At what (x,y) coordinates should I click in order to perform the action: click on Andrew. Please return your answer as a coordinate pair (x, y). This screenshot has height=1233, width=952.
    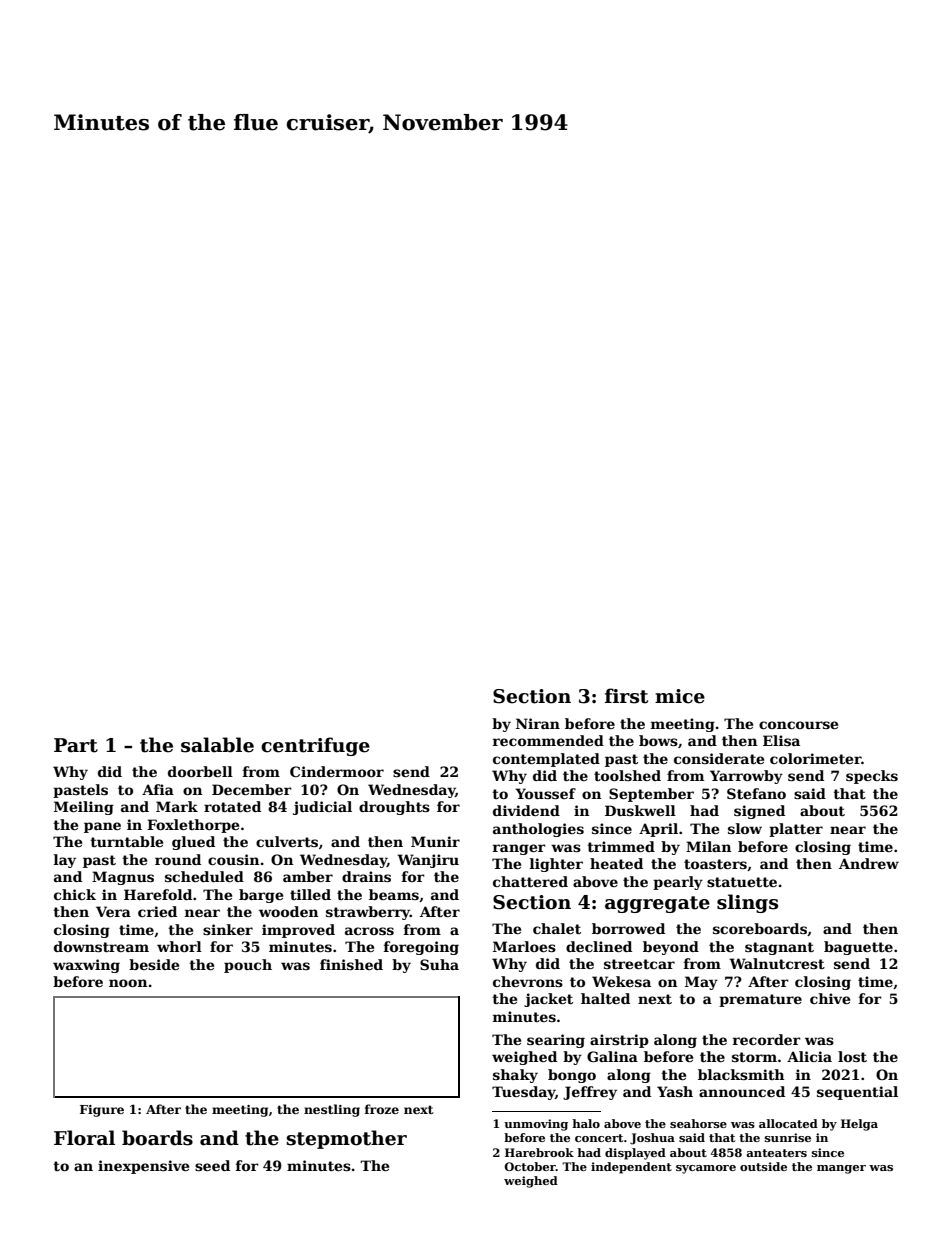
    Looking at the image, I should click on (869, 863).
